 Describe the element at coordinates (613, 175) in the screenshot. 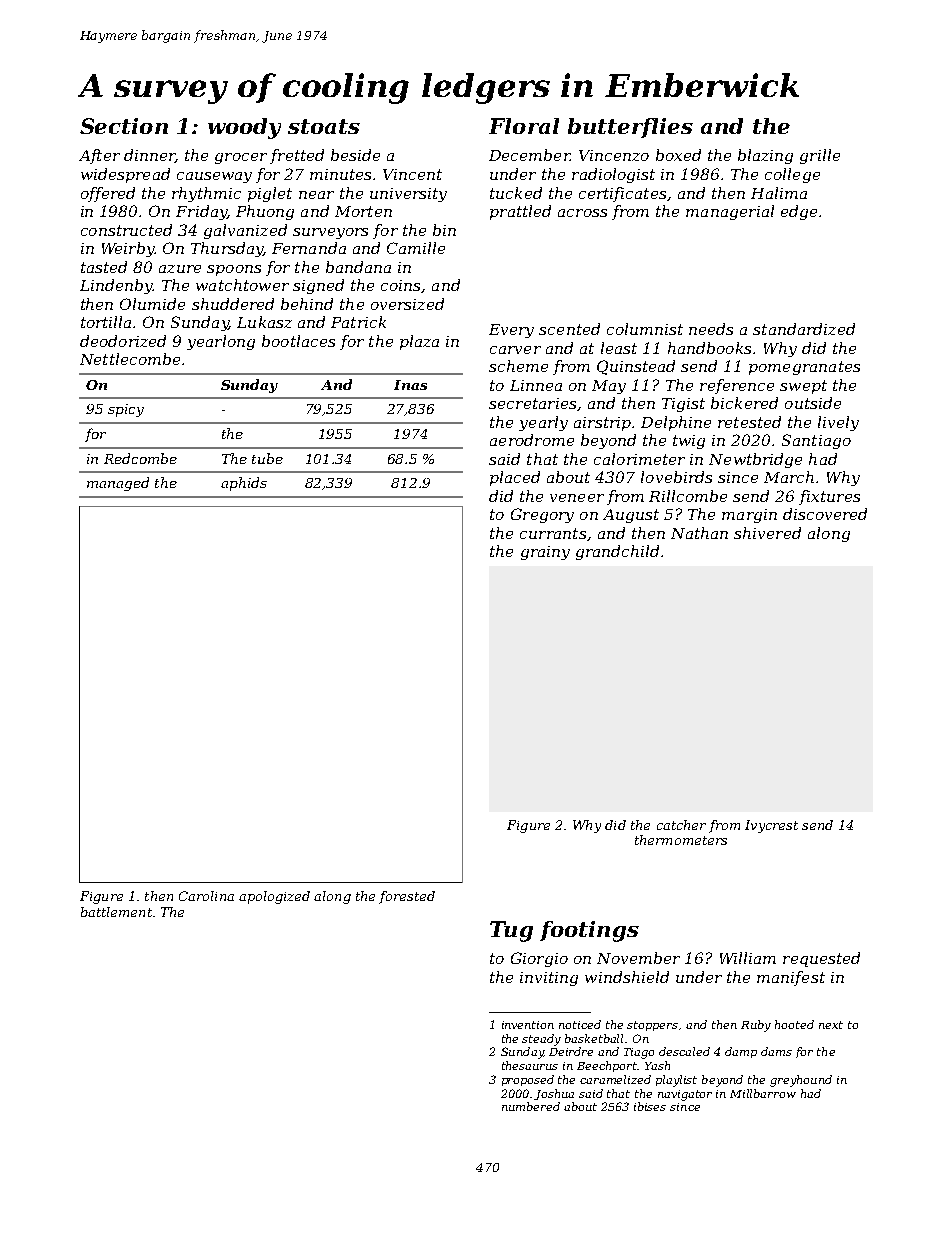

I see `radiologist` at that location.
